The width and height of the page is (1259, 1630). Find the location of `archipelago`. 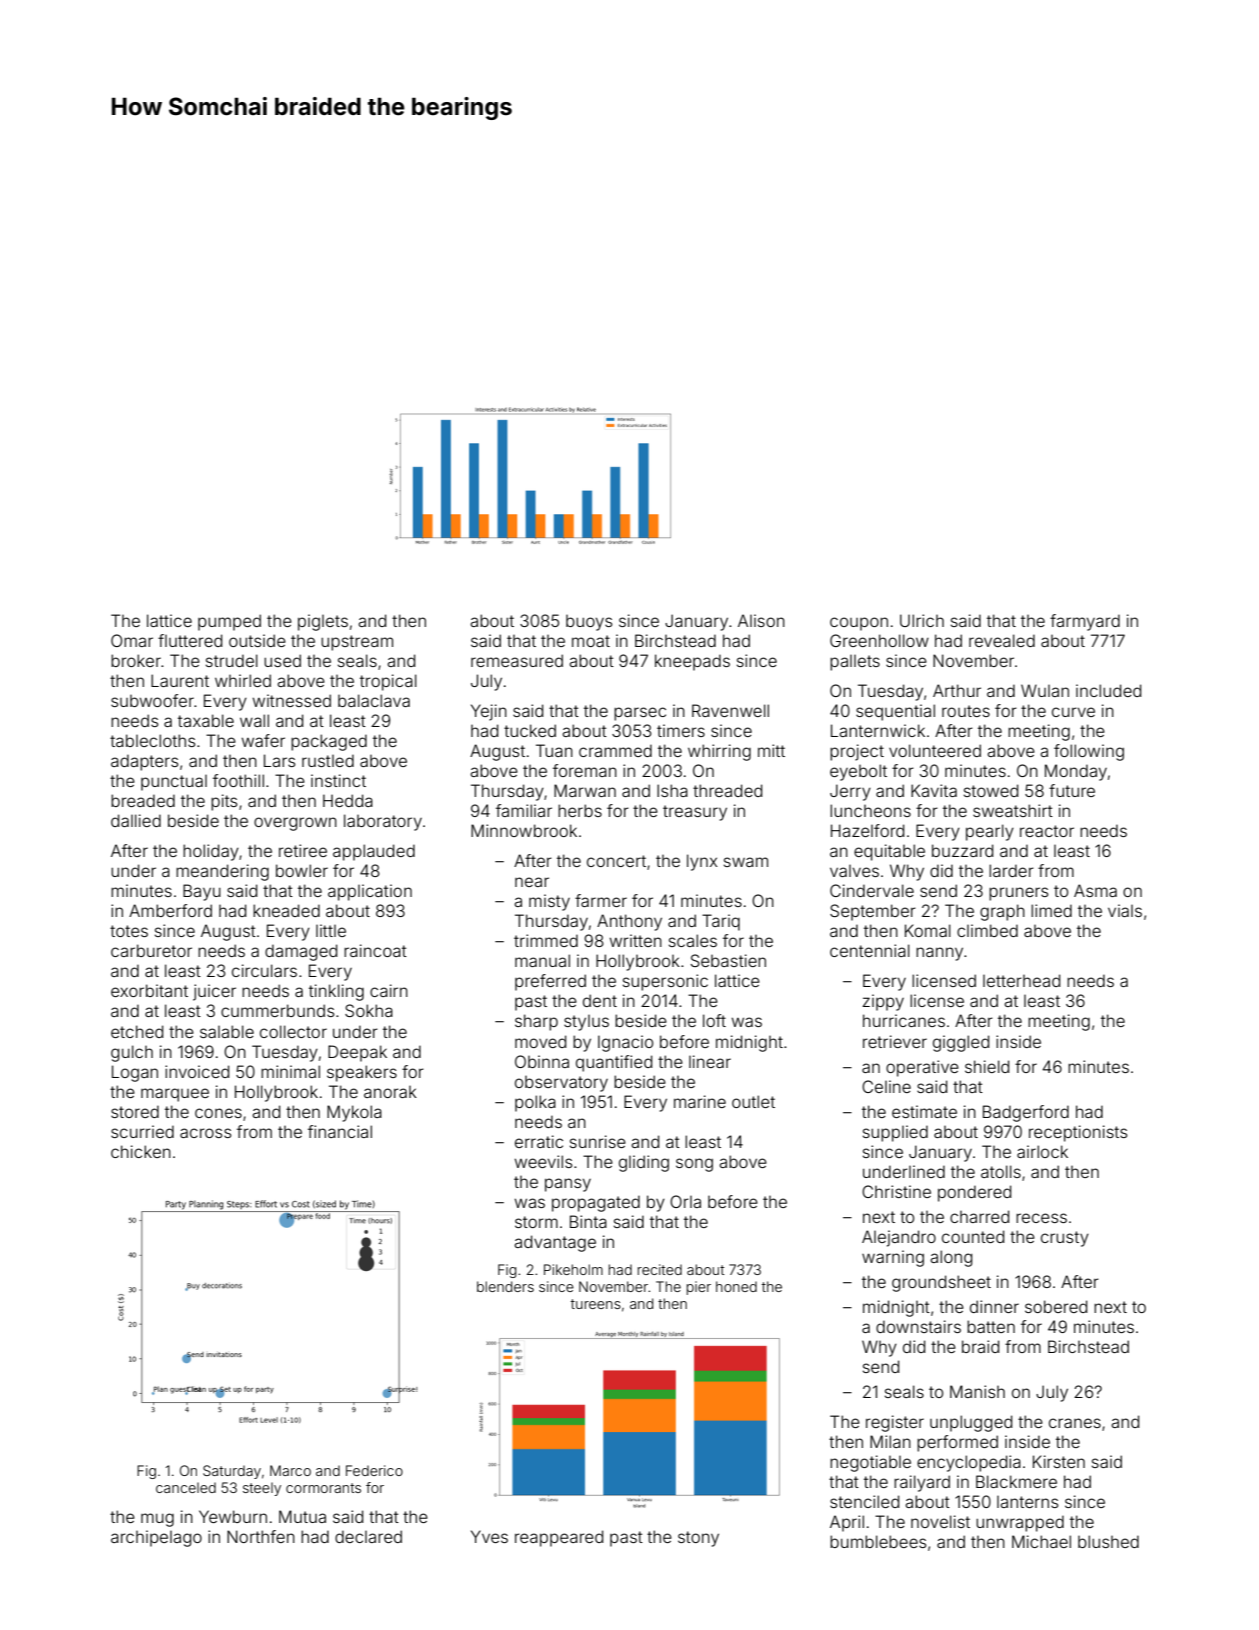

archipelago is located at coordinates (156, 1538).
